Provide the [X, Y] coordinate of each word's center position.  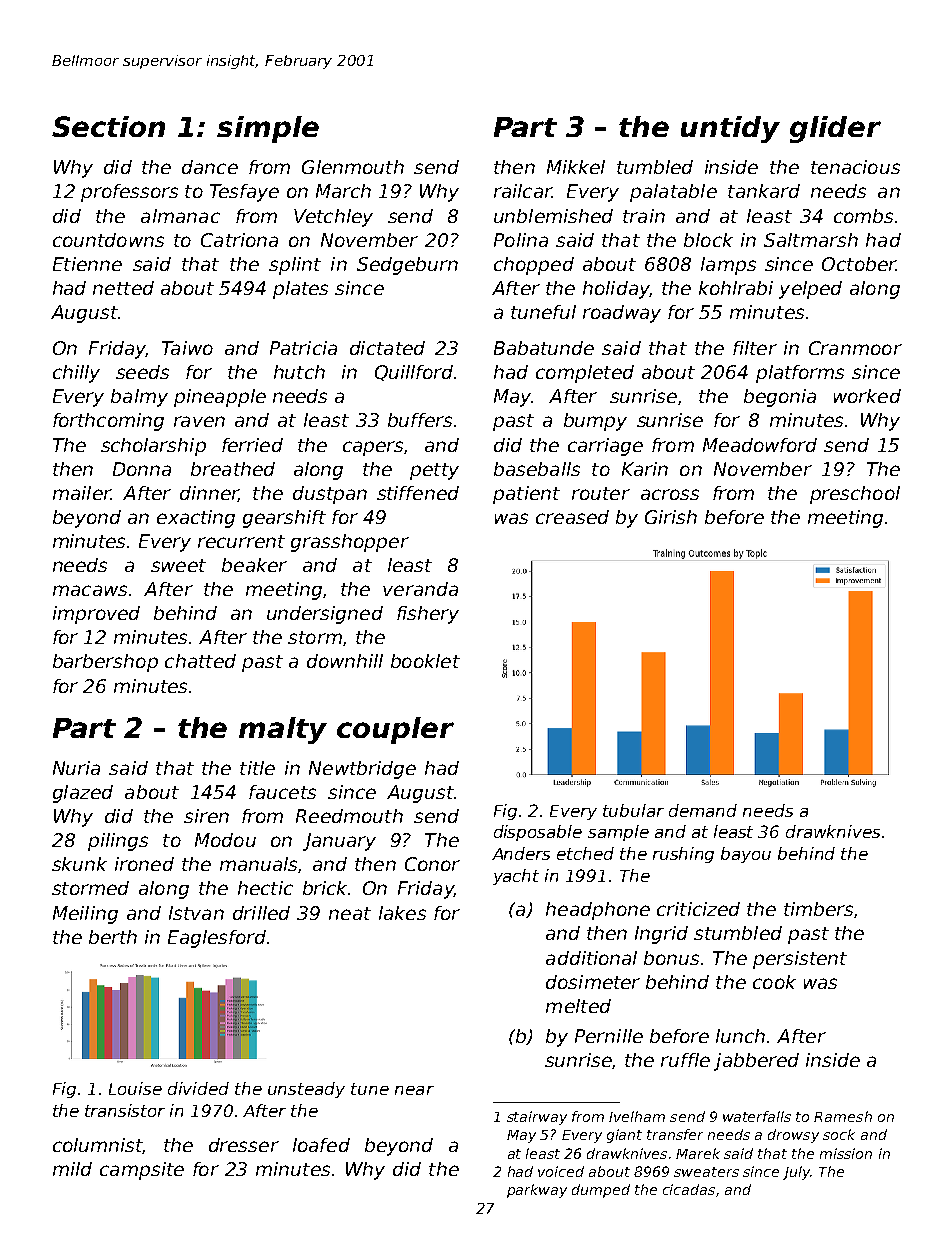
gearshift [284, 519]
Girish [671, 517]
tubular [633, 810]
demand [703, 810]
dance [210, 167]
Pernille [609, 1036]
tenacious [855, 167]
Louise [135, 1088]
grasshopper [350, 543]
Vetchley [333, 218]
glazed [83, 794]
